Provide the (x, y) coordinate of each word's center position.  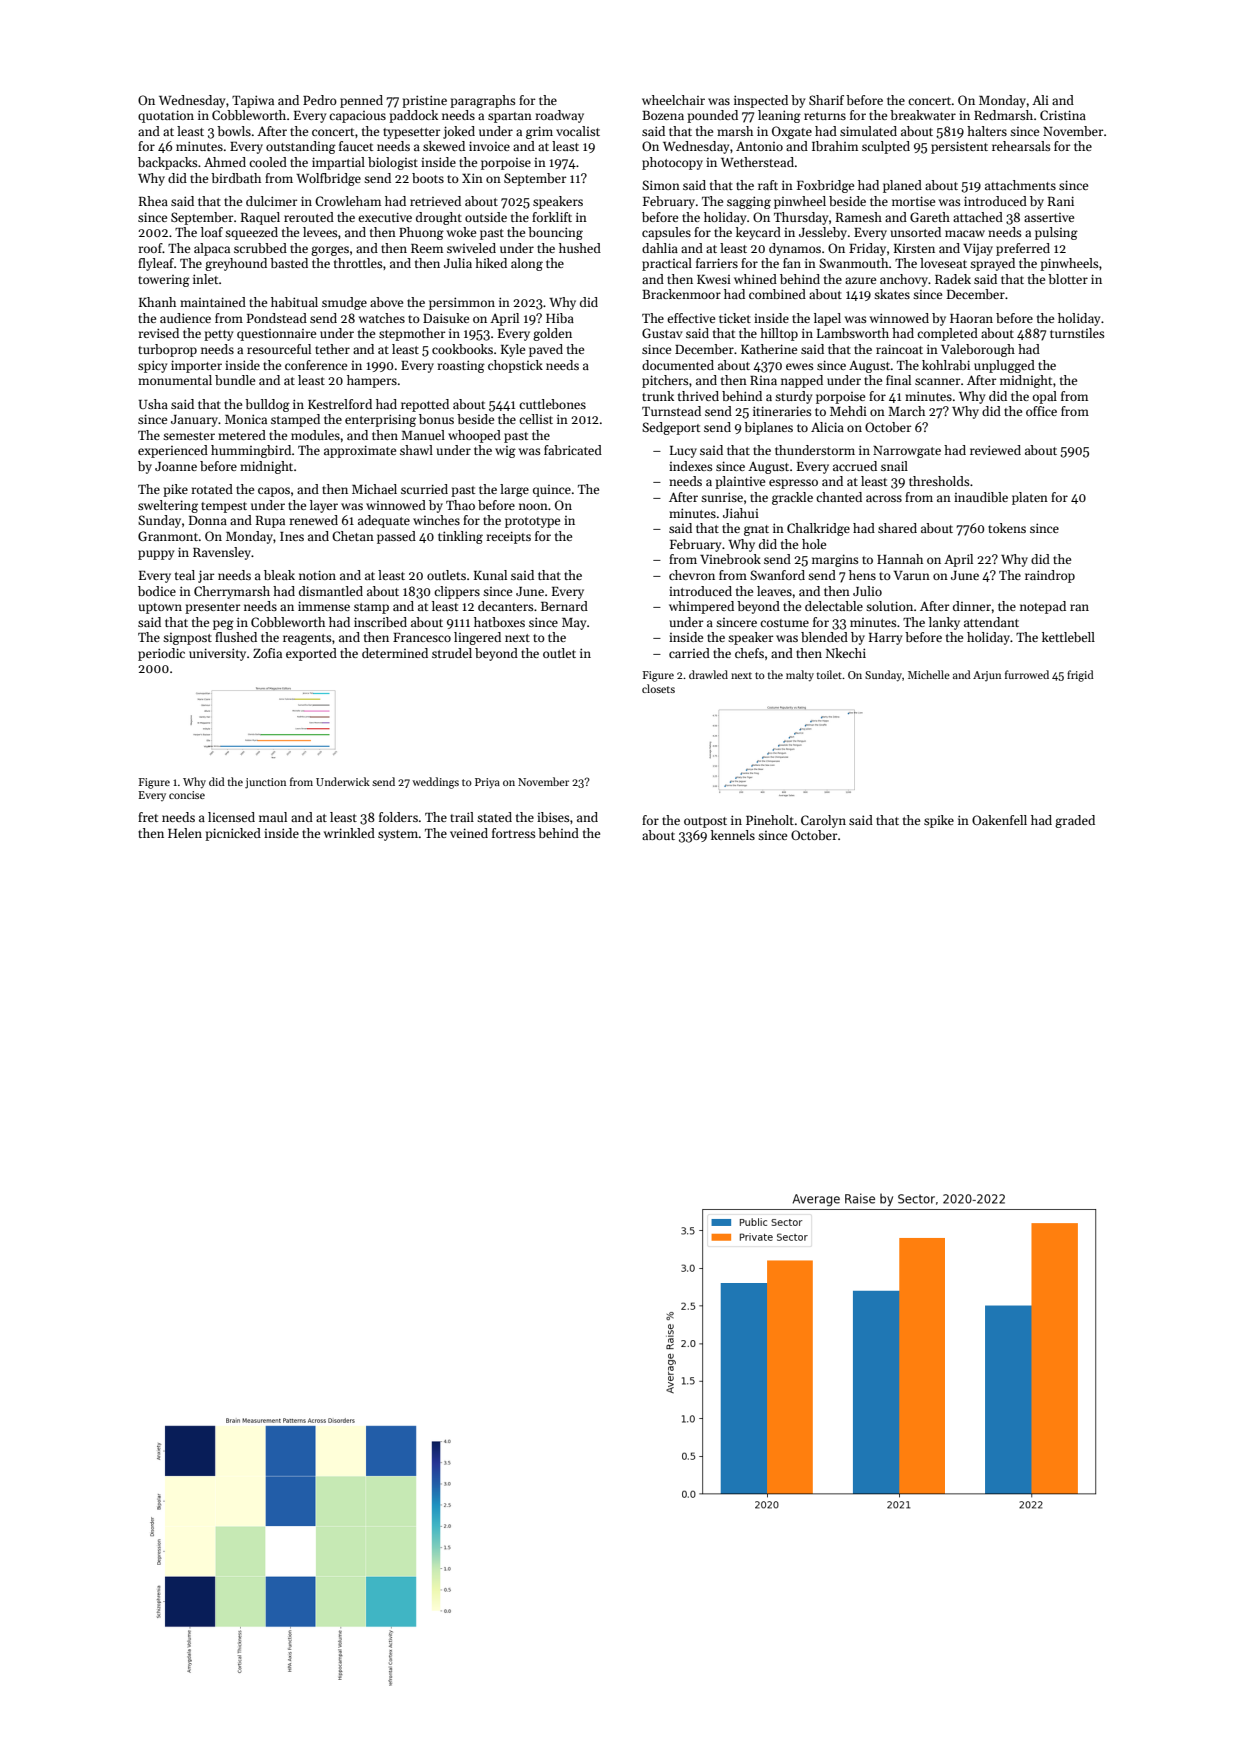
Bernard (564, 606)
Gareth (930, 217)
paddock (413, 116)
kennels (733, 835)
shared (897, 528)
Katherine (769, 349)
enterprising (380, 420)
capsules (666, 233)
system (398, 835)
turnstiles (1077, 333)
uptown (160, 608)
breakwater (923, 115)
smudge (344, 303)
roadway (560, 116)
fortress (514, 833)
